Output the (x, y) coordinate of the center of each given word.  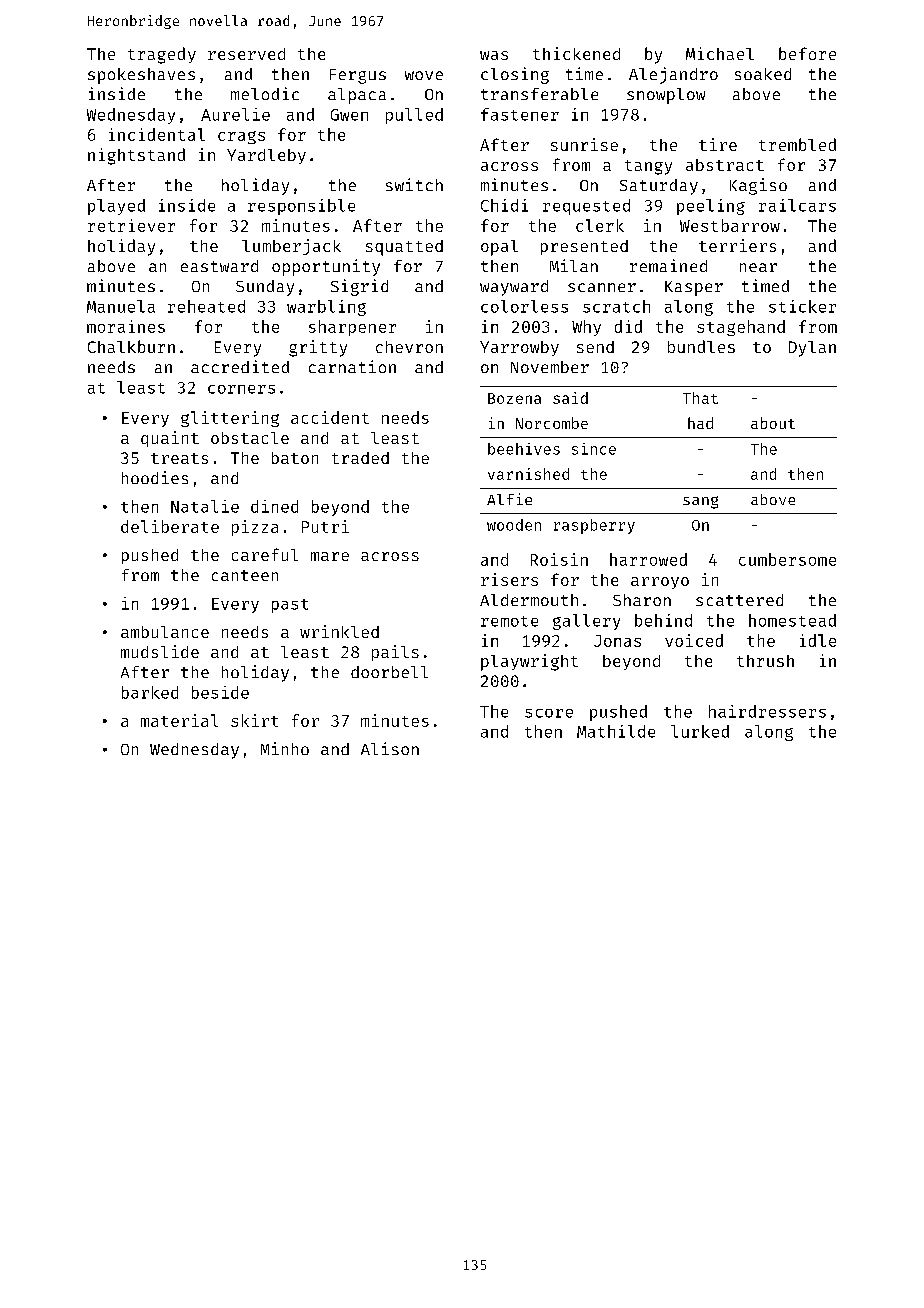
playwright (529, 662)
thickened (576, 53)
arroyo (660, 583)
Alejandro (673, 75)
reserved (246, 54)
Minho (285, 748)
